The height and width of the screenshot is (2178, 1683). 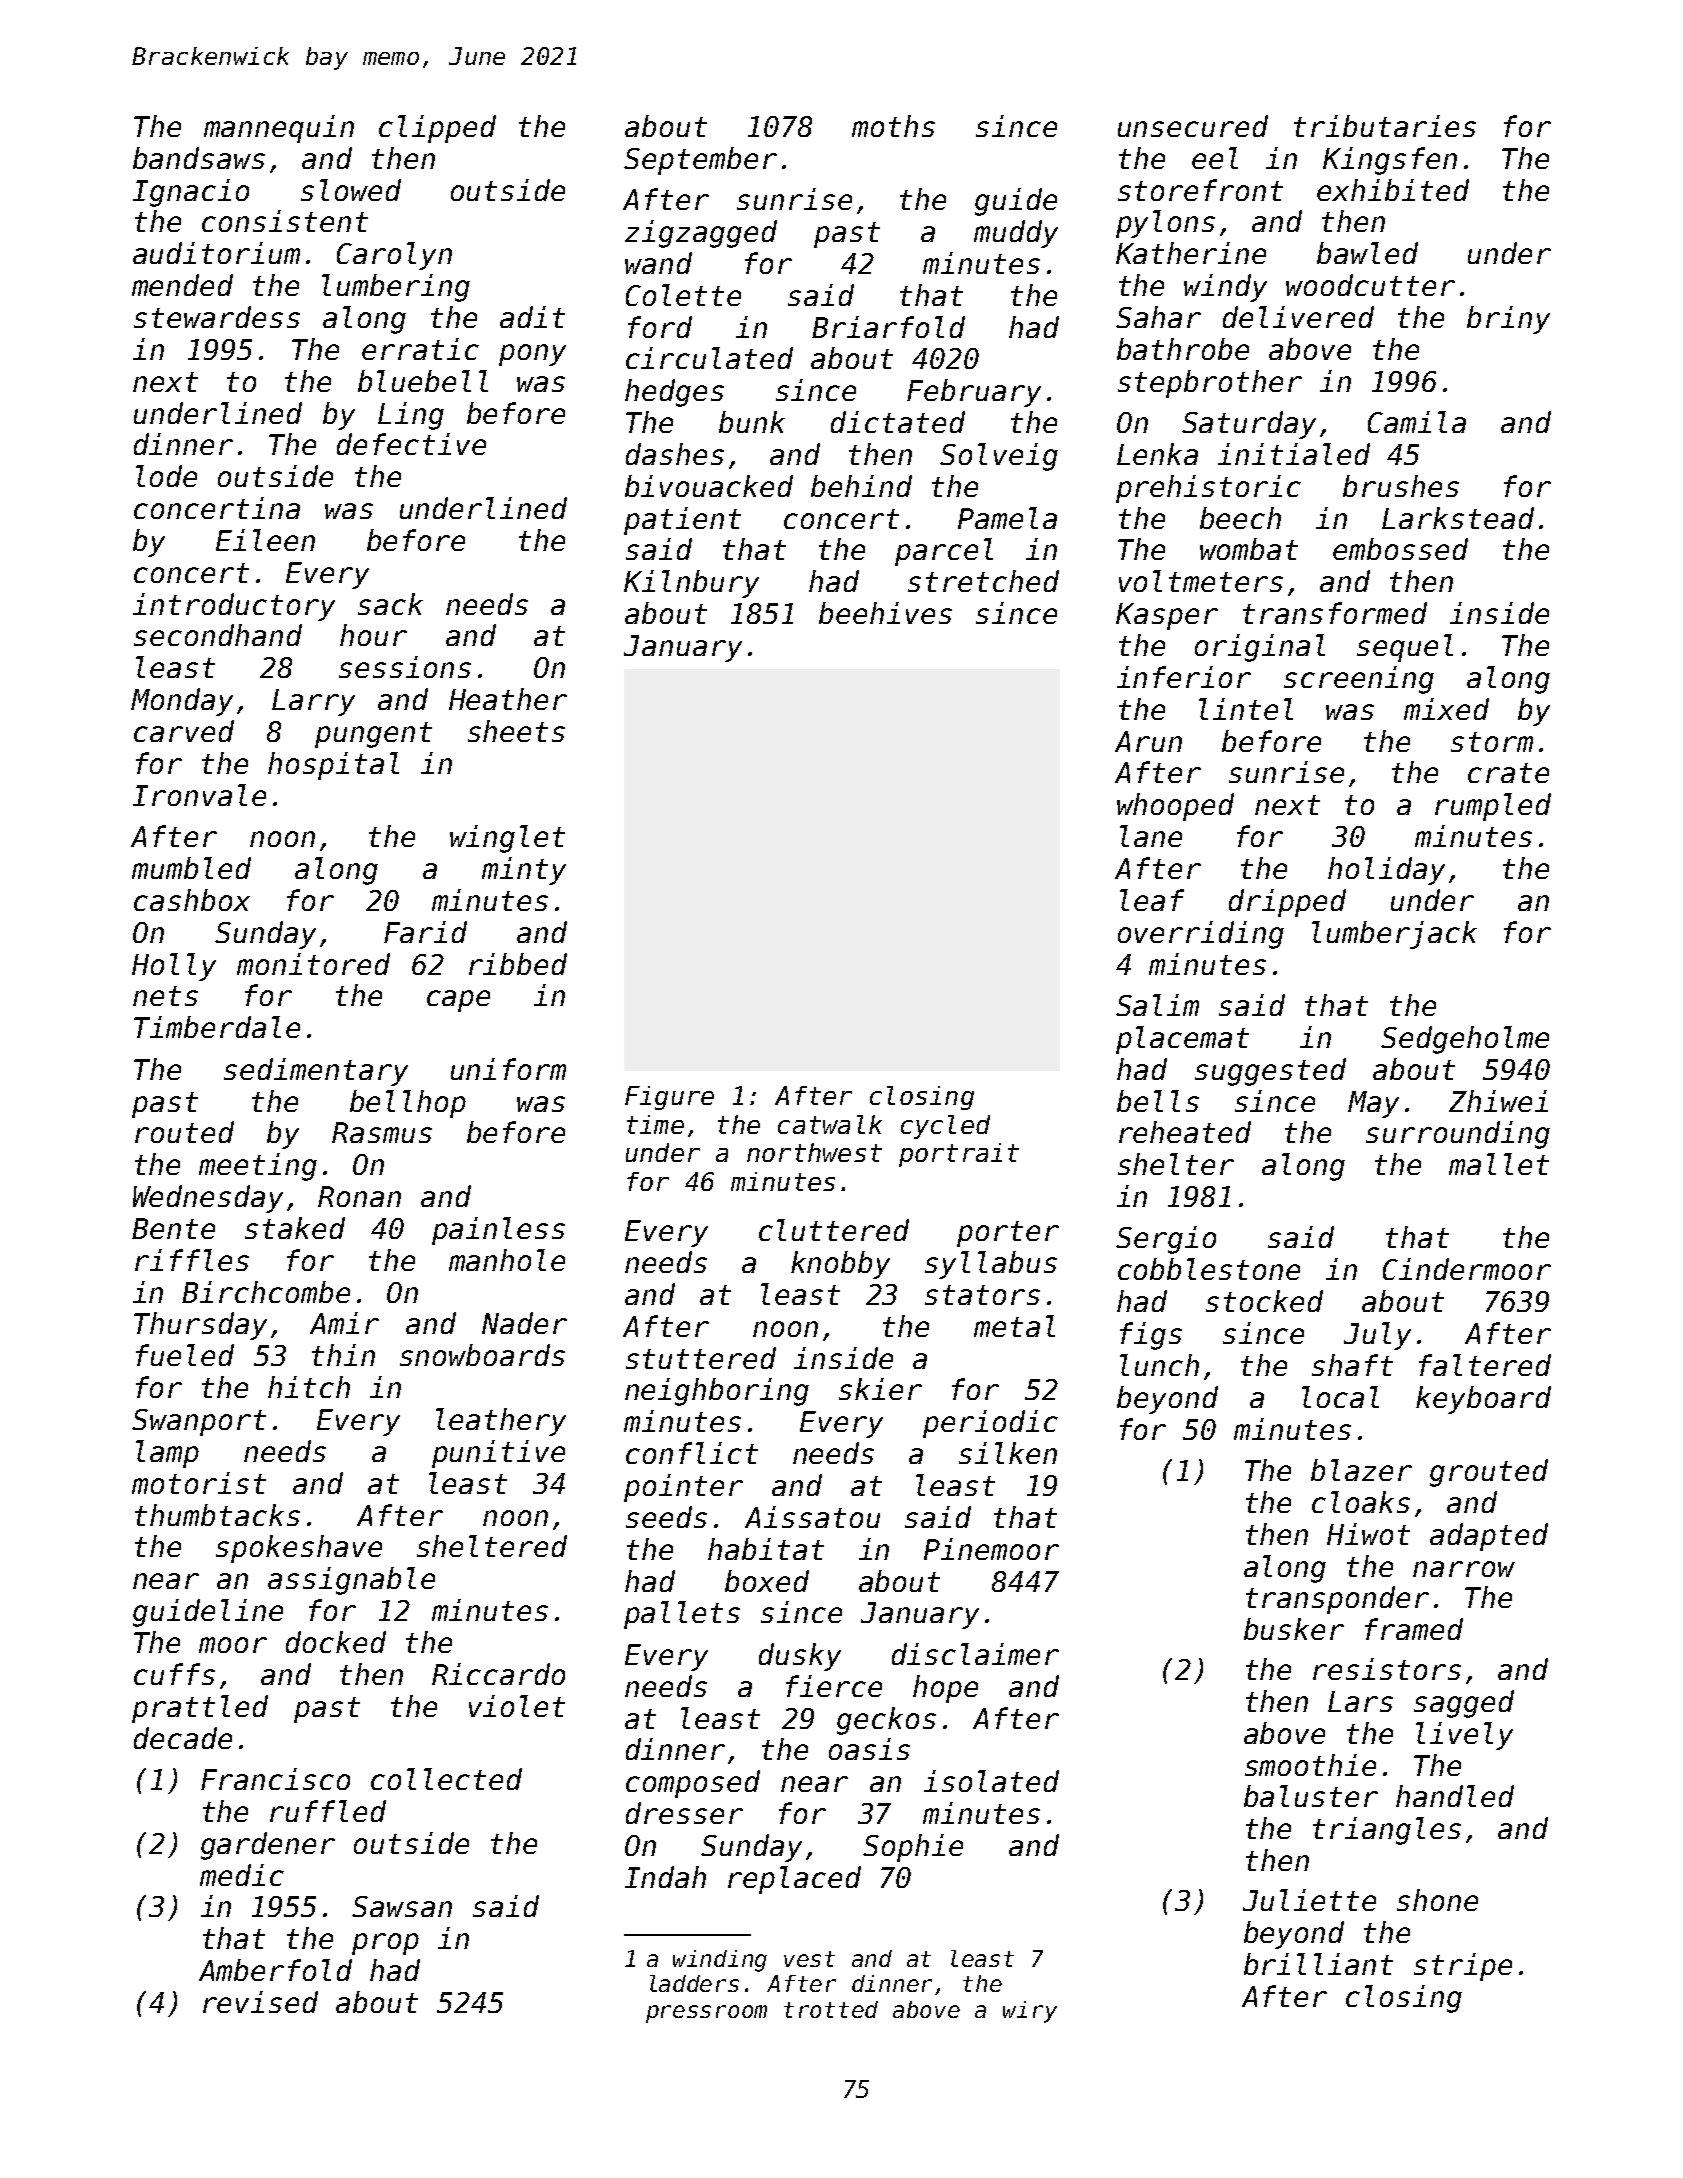 I want to click on trotted, so click(x=831, y=2009).
